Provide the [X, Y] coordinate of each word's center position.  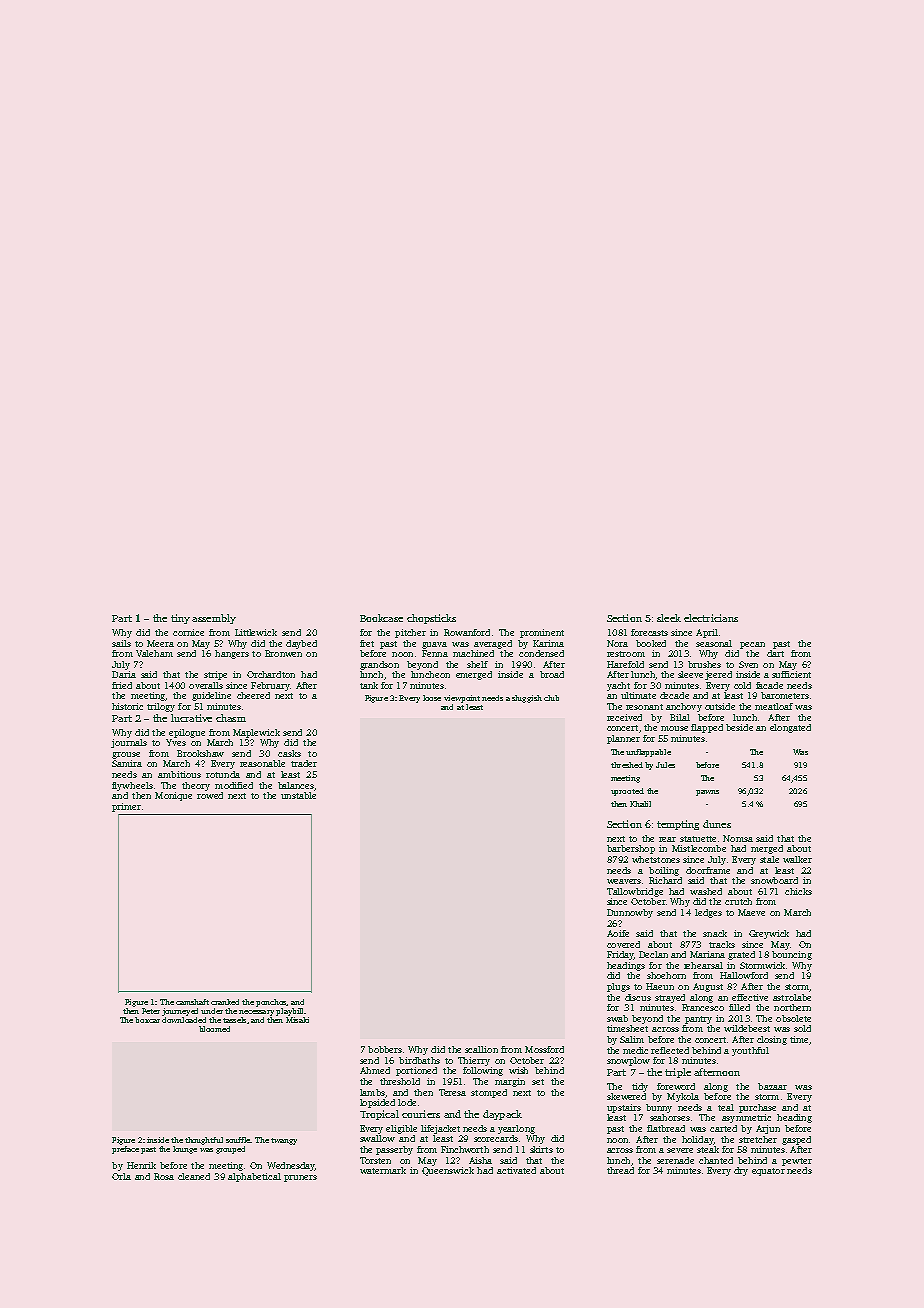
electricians [711, 618]
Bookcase [381, 618]
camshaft [192, 1002]
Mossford [544, 1049]
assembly [214, 619]
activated [516, 1170]
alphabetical [254, 1177]
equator [768, 1172]
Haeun [660, 986]
